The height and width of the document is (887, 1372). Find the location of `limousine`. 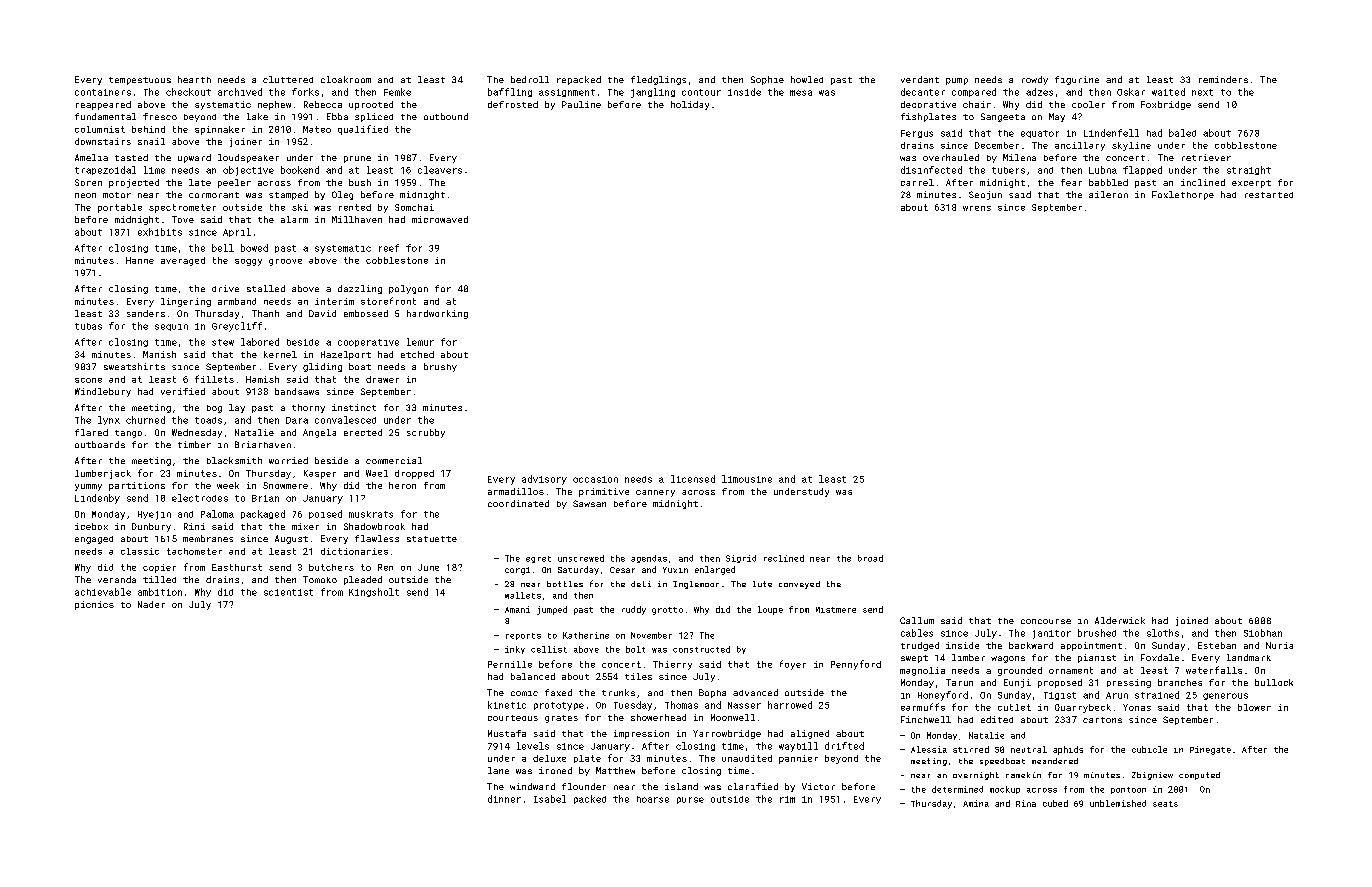

limousine is located at coordinates (747, 479).
